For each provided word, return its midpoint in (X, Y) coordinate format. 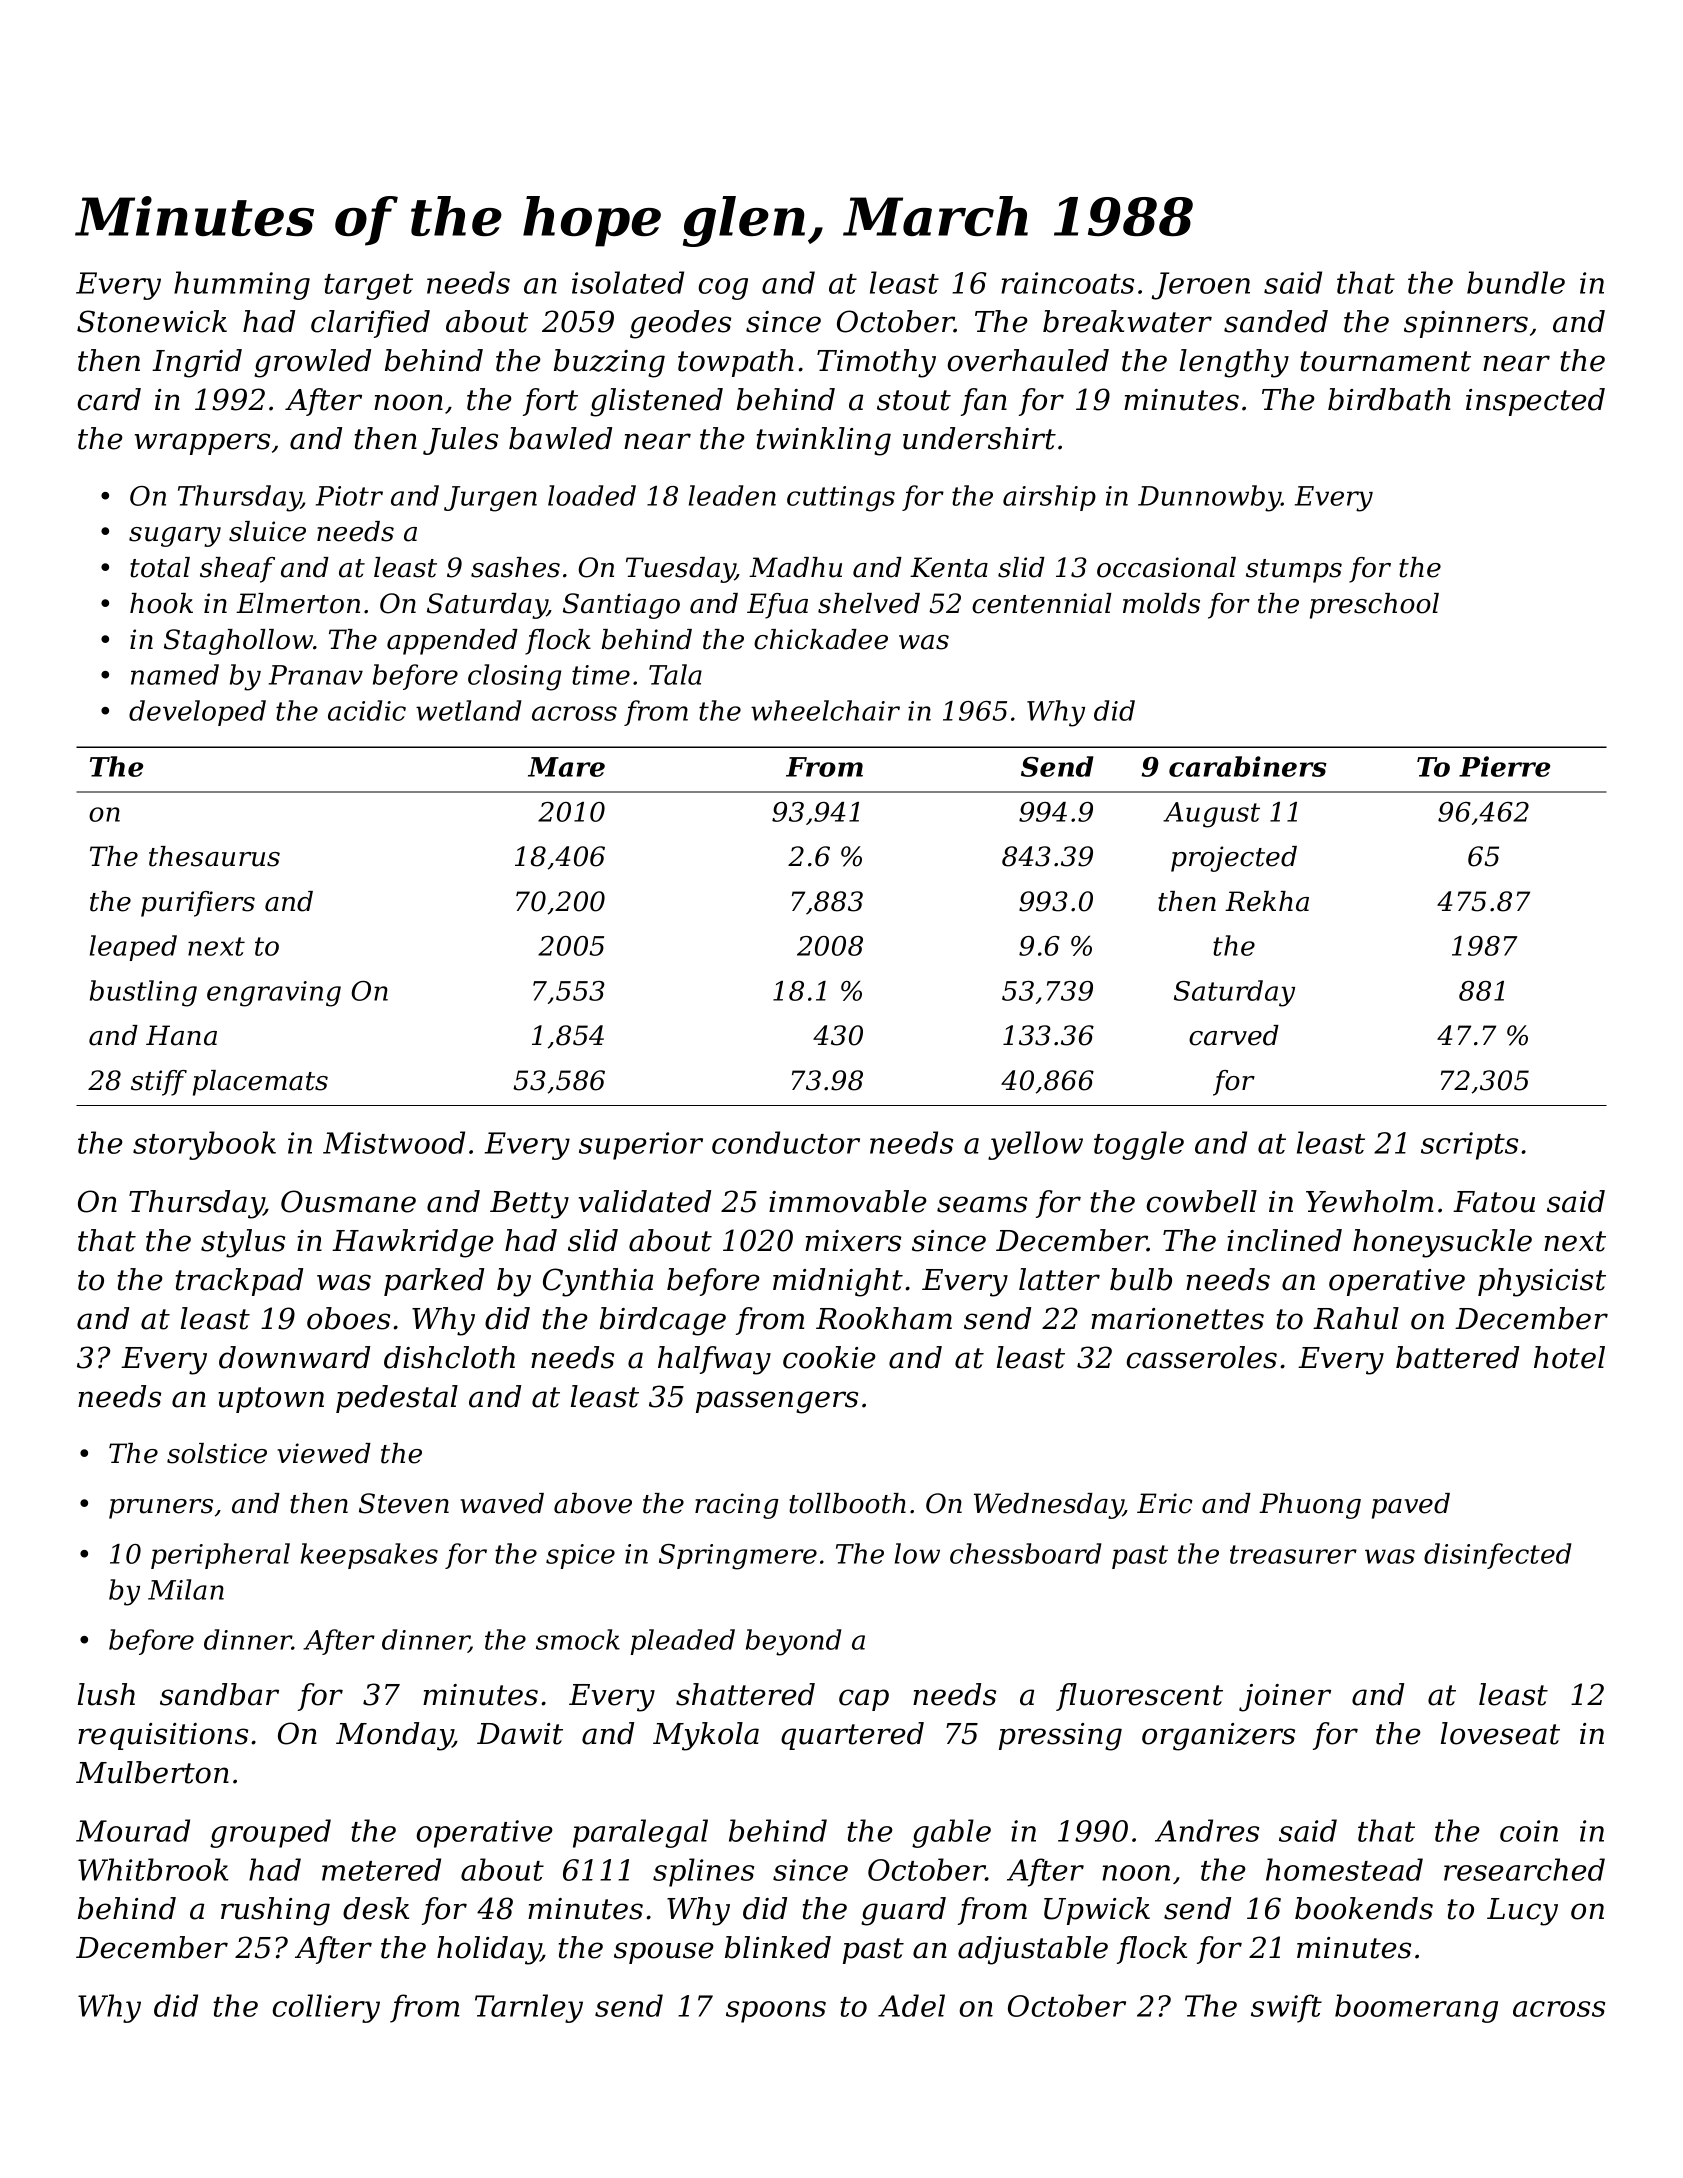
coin (1529, 1831)
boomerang (1416, 2008)
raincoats (1067, 283)
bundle (1516, 282)
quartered (852, 1736)
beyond (794, 1642)
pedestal (397, 1399)
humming (242, 285)
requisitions (163, 1736)
